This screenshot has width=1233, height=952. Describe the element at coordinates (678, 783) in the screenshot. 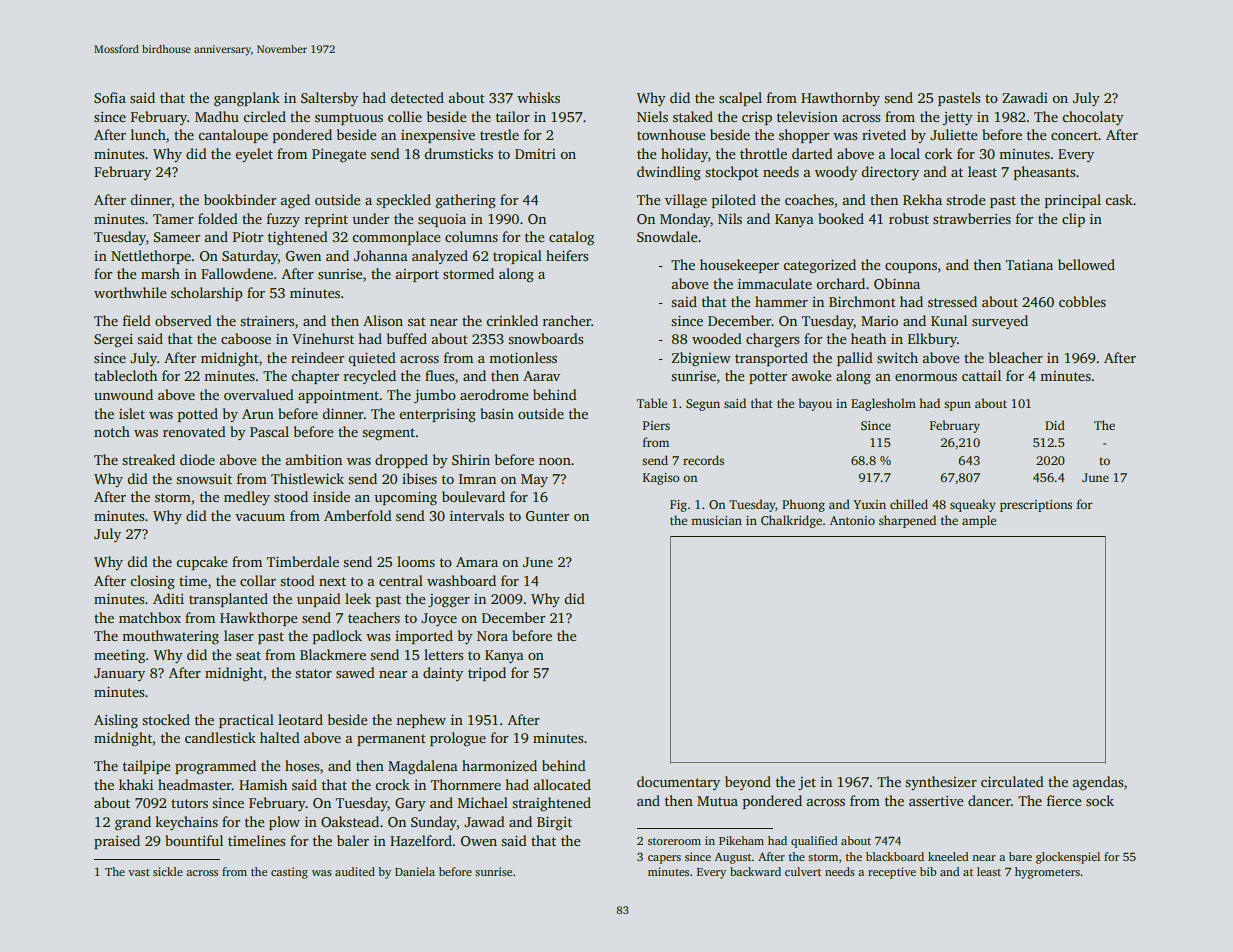

I see `documentary` at that location.
